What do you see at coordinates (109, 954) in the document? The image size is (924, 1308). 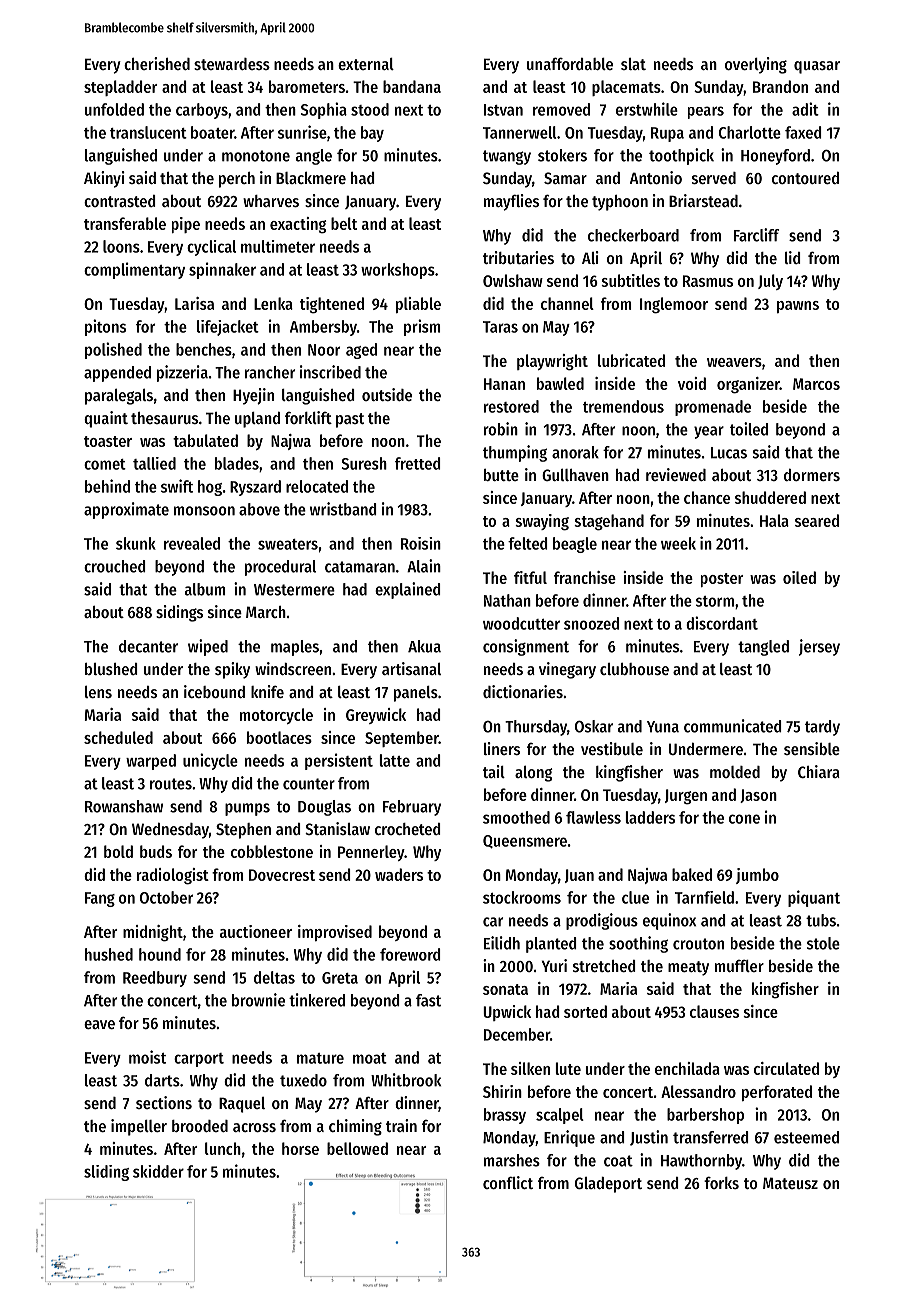 I see `hushed` at bounding box center [109, 954].
